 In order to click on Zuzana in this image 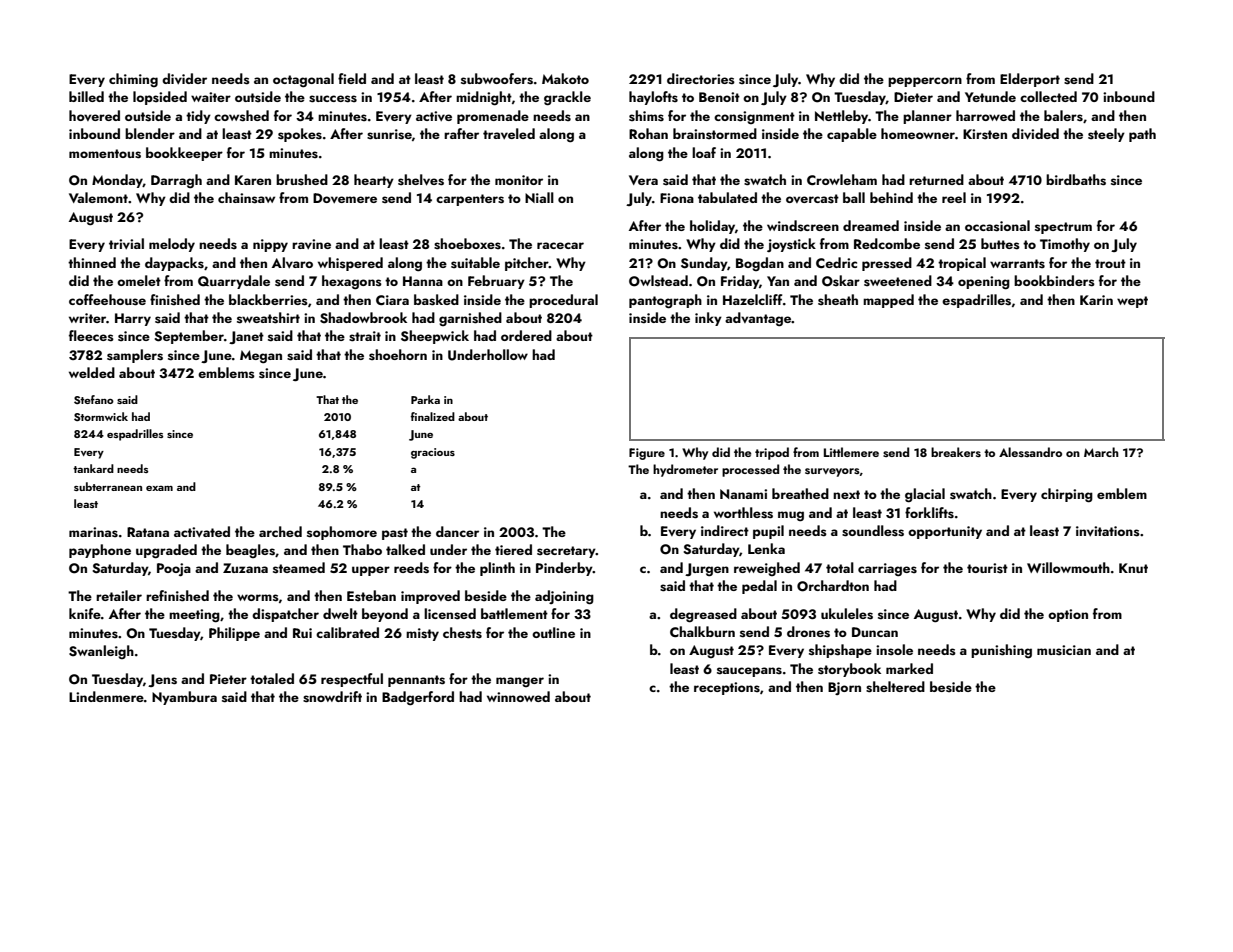, I will do `click(245, 568)`.
